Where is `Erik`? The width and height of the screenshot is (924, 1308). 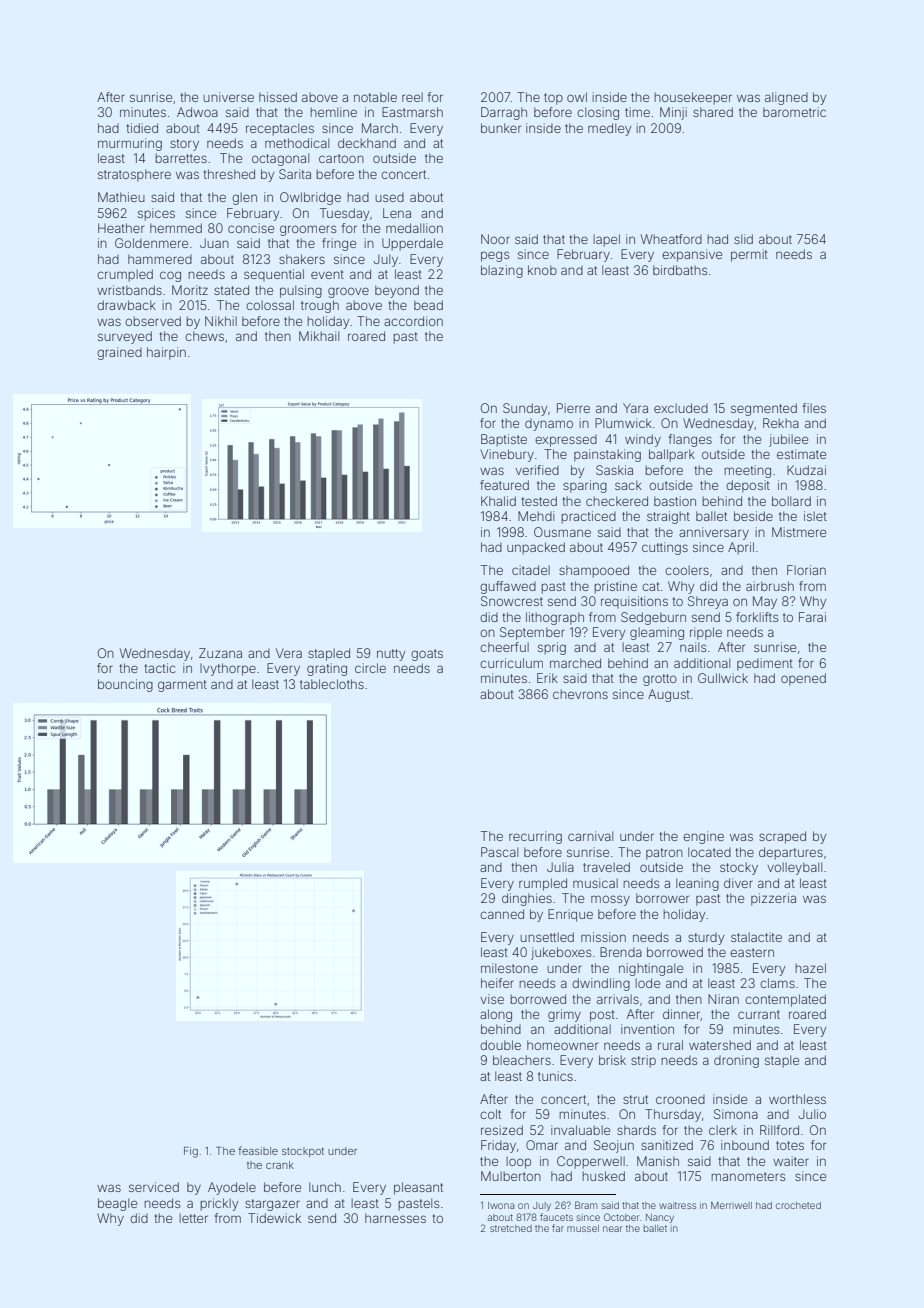 Erik is located at coordinates (547, 678).
